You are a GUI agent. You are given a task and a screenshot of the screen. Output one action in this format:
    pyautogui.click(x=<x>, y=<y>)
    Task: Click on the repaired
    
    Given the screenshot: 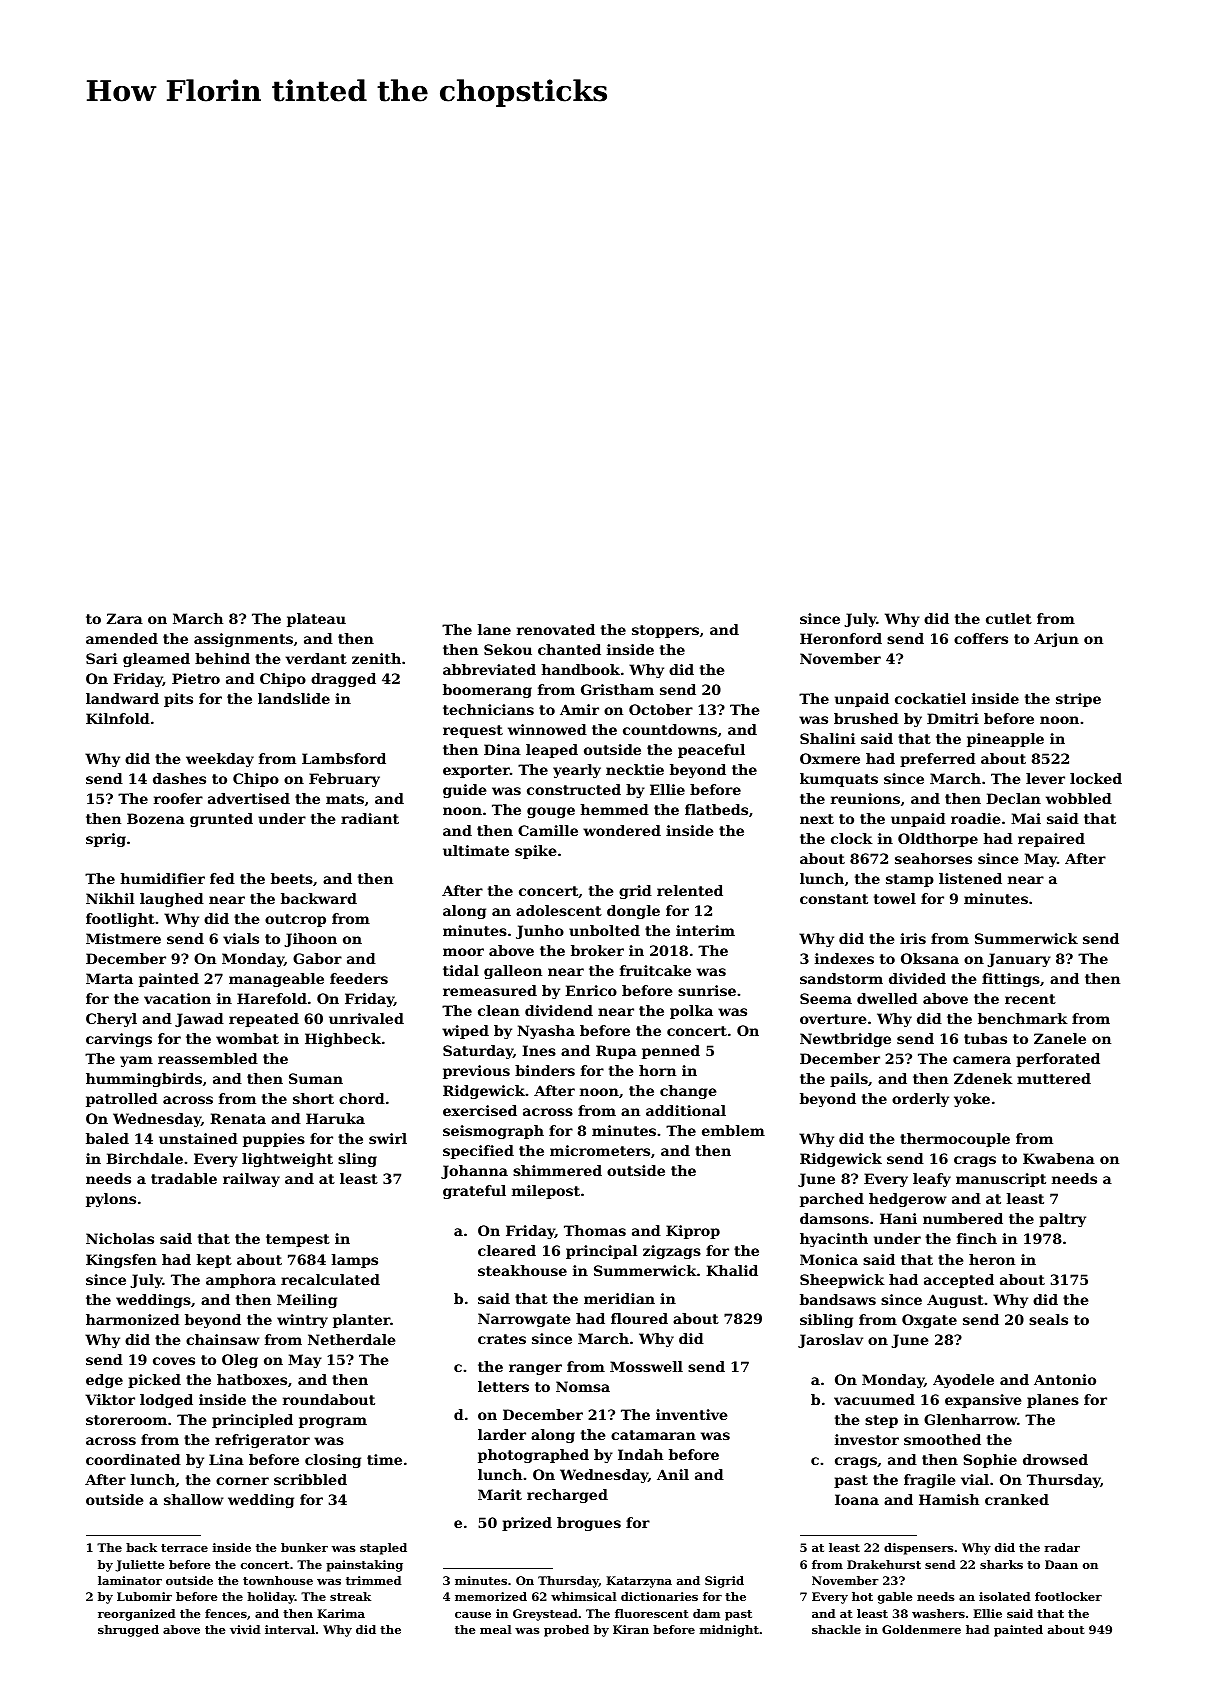 What is the action you would take?
    pyautogui.click(x=1051, y=840)
